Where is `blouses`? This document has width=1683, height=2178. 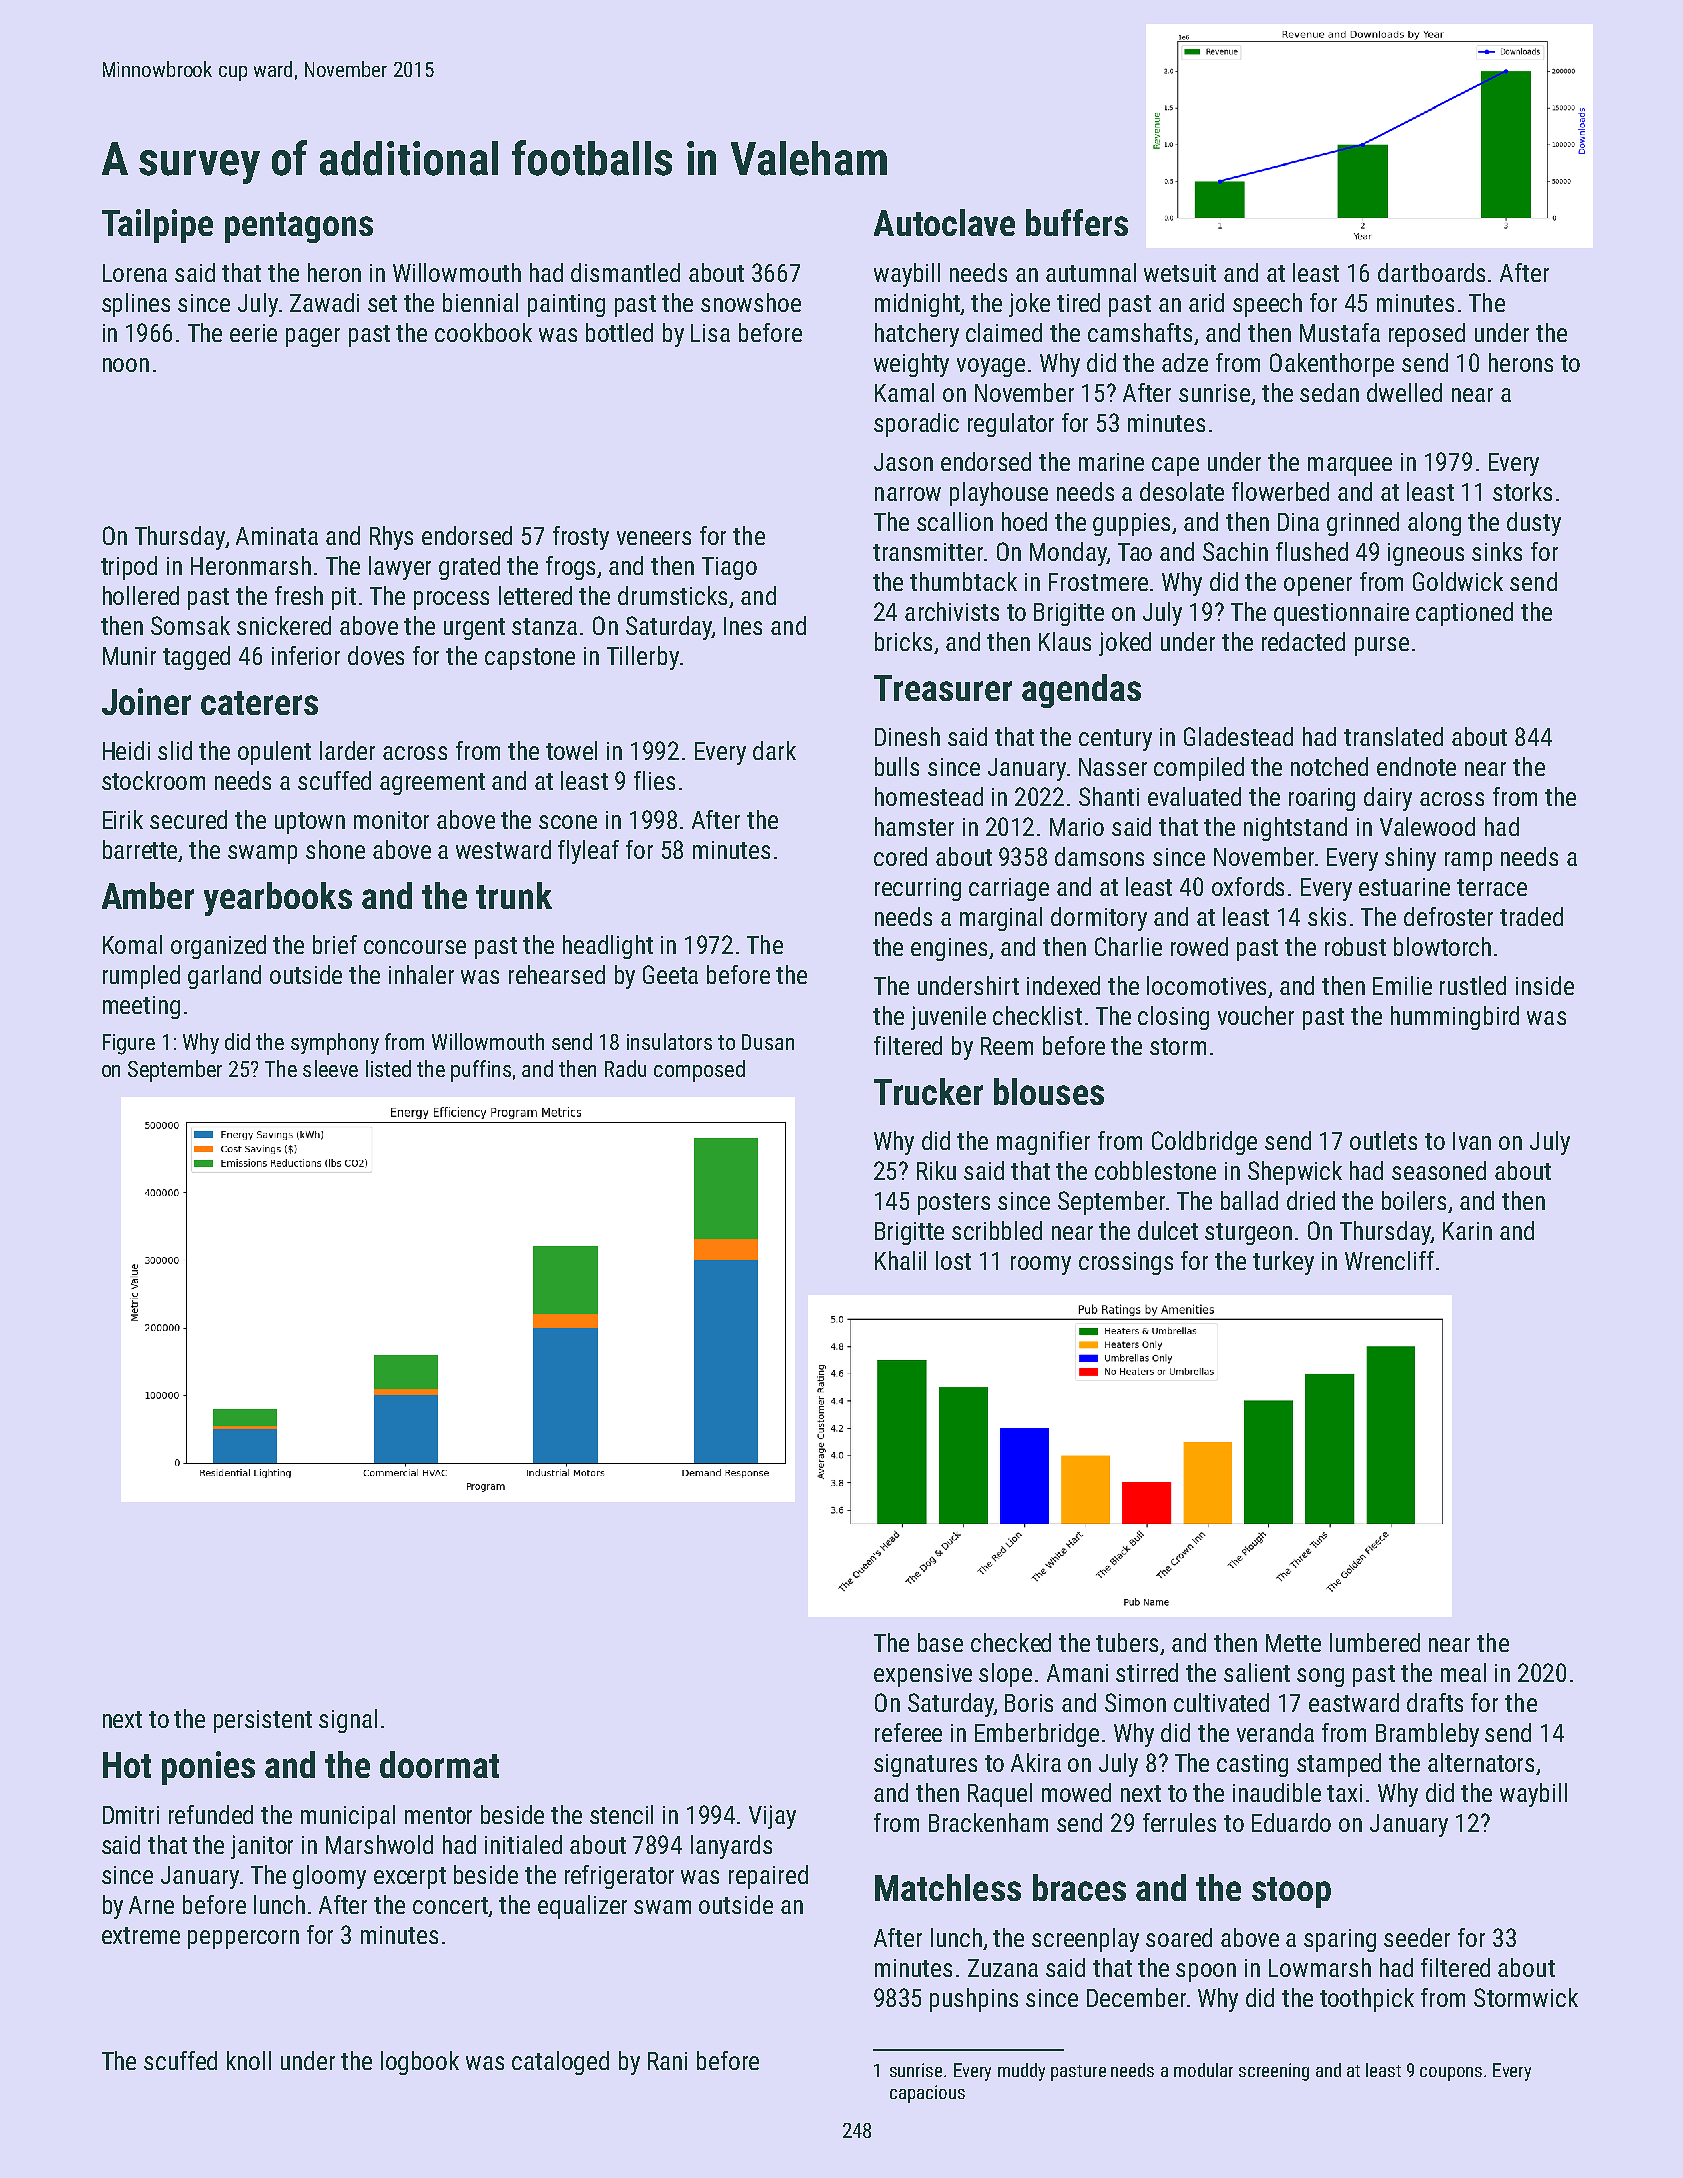 blouses is located at coordinates (1049, 1091).
